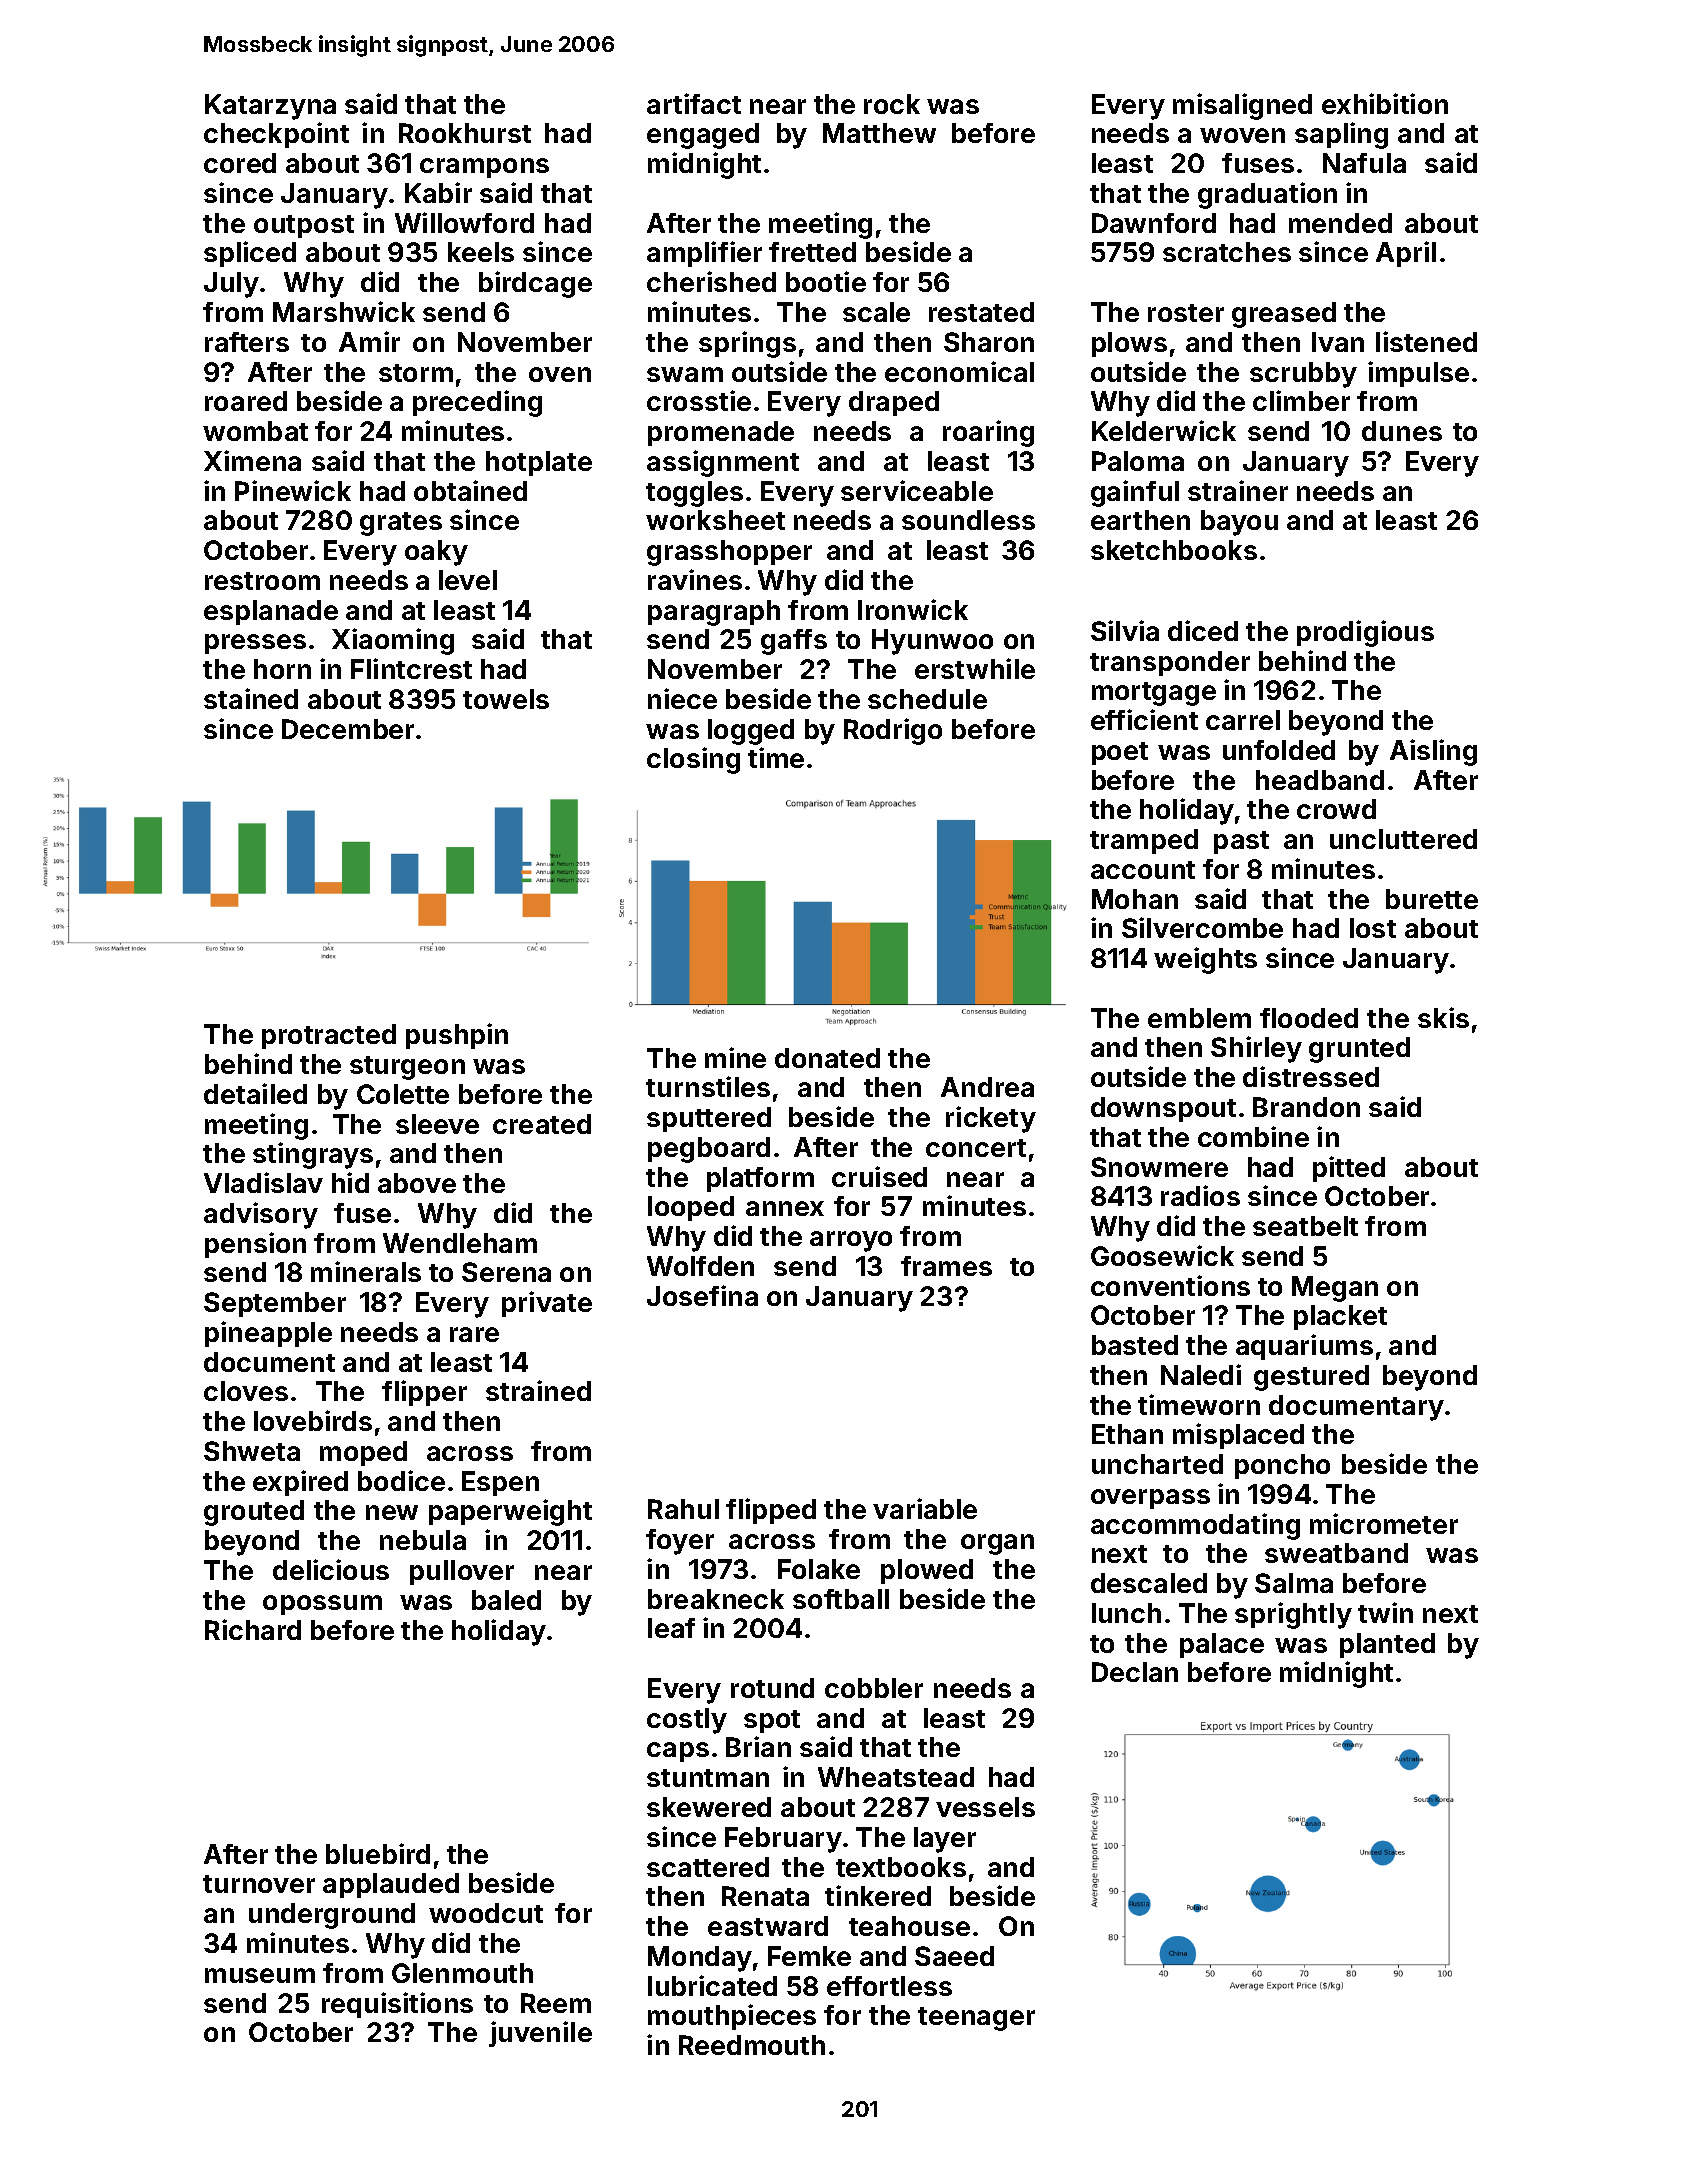 The height and width of the screenshot is (2178, 1683). What do you see at coordinates (262, 581) in the screenshot?
I see `restroom` at bounding box center [262, 581].
